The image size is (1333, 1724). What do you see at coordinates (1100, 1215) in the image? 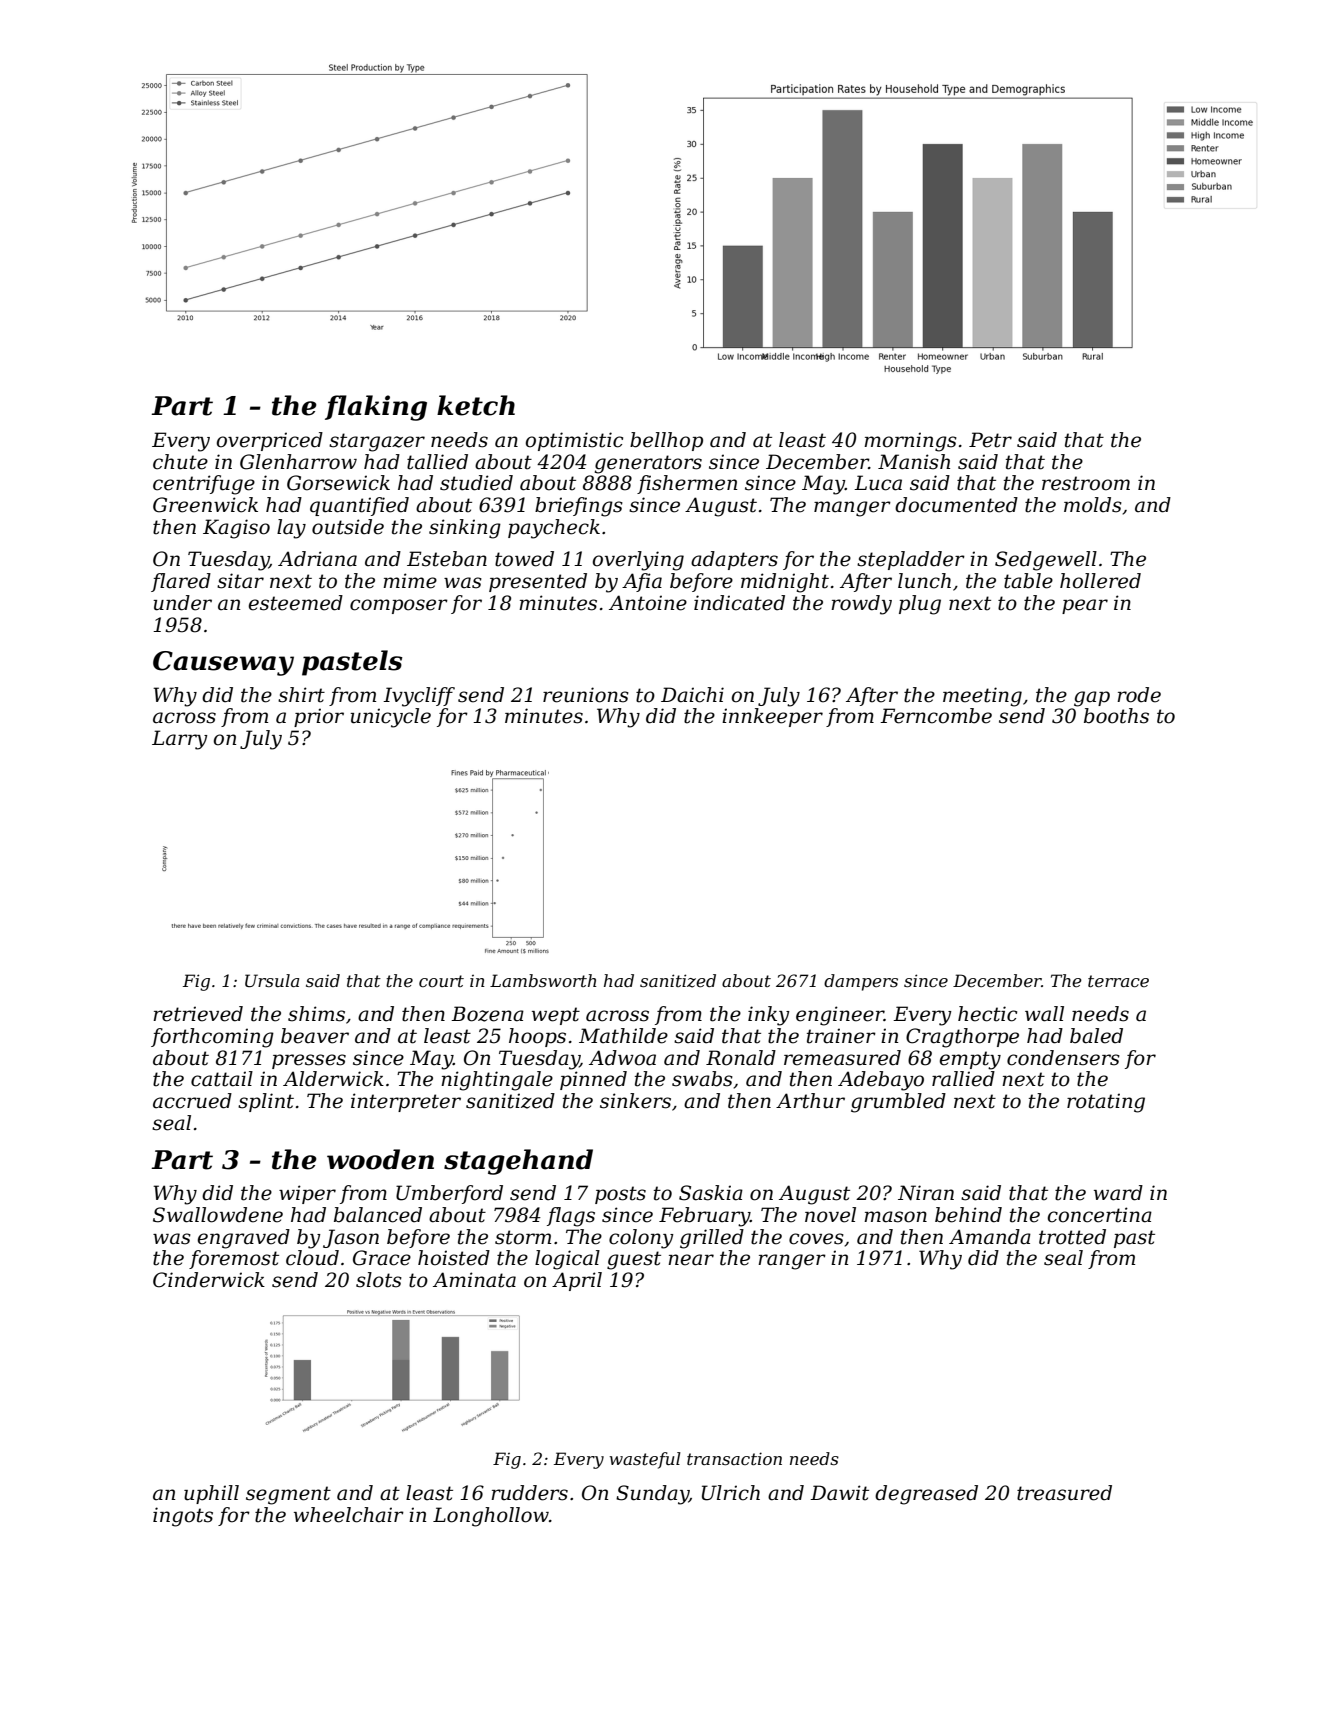
I see `concertina` at bounding box center [1100, 1215].
